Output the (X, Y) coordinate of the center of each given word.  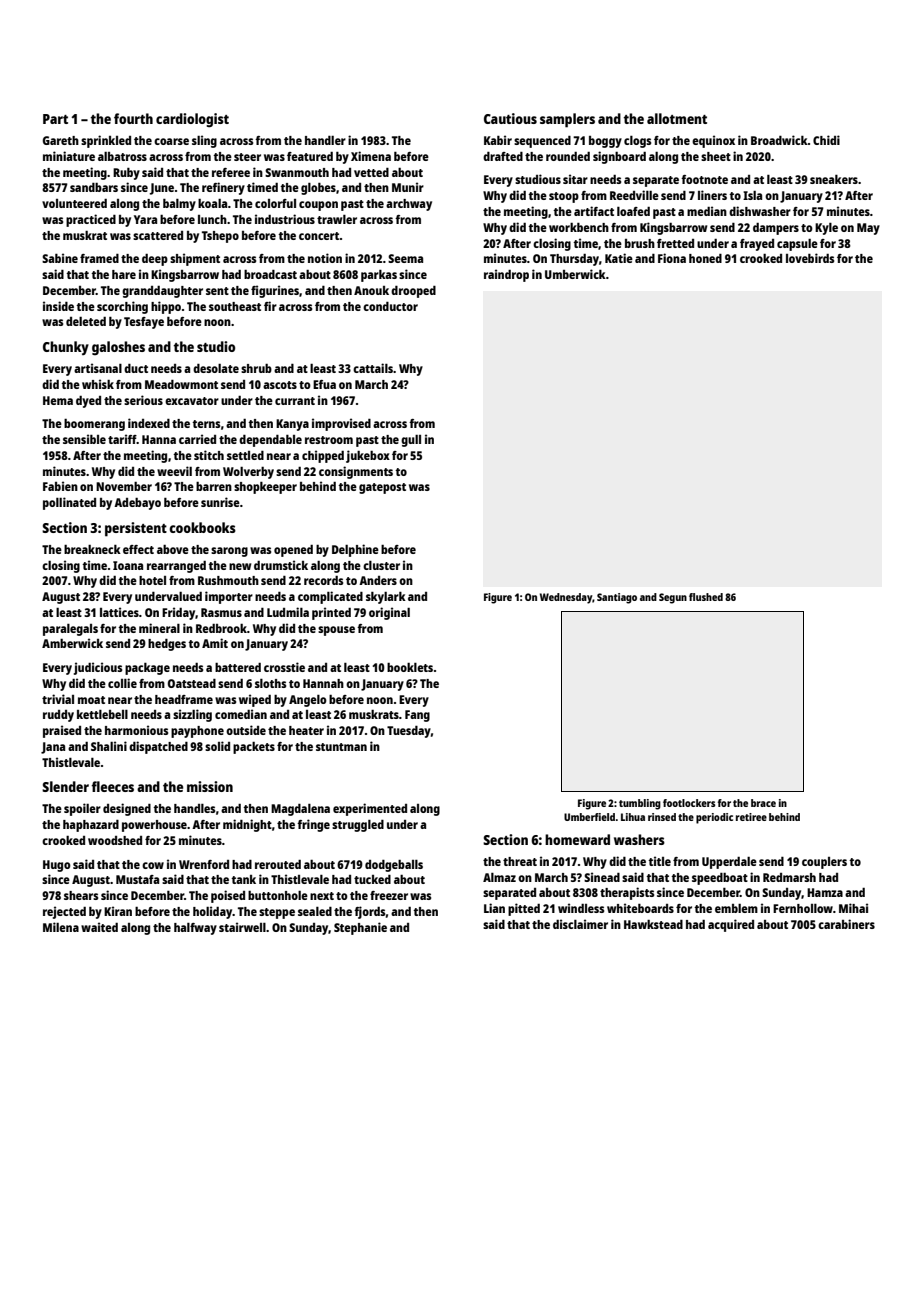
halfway (195, 929)
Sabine (60, 258)
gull (411, 441)
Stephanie (360, 928)
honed (705, 258)
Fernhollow (803, 908)
